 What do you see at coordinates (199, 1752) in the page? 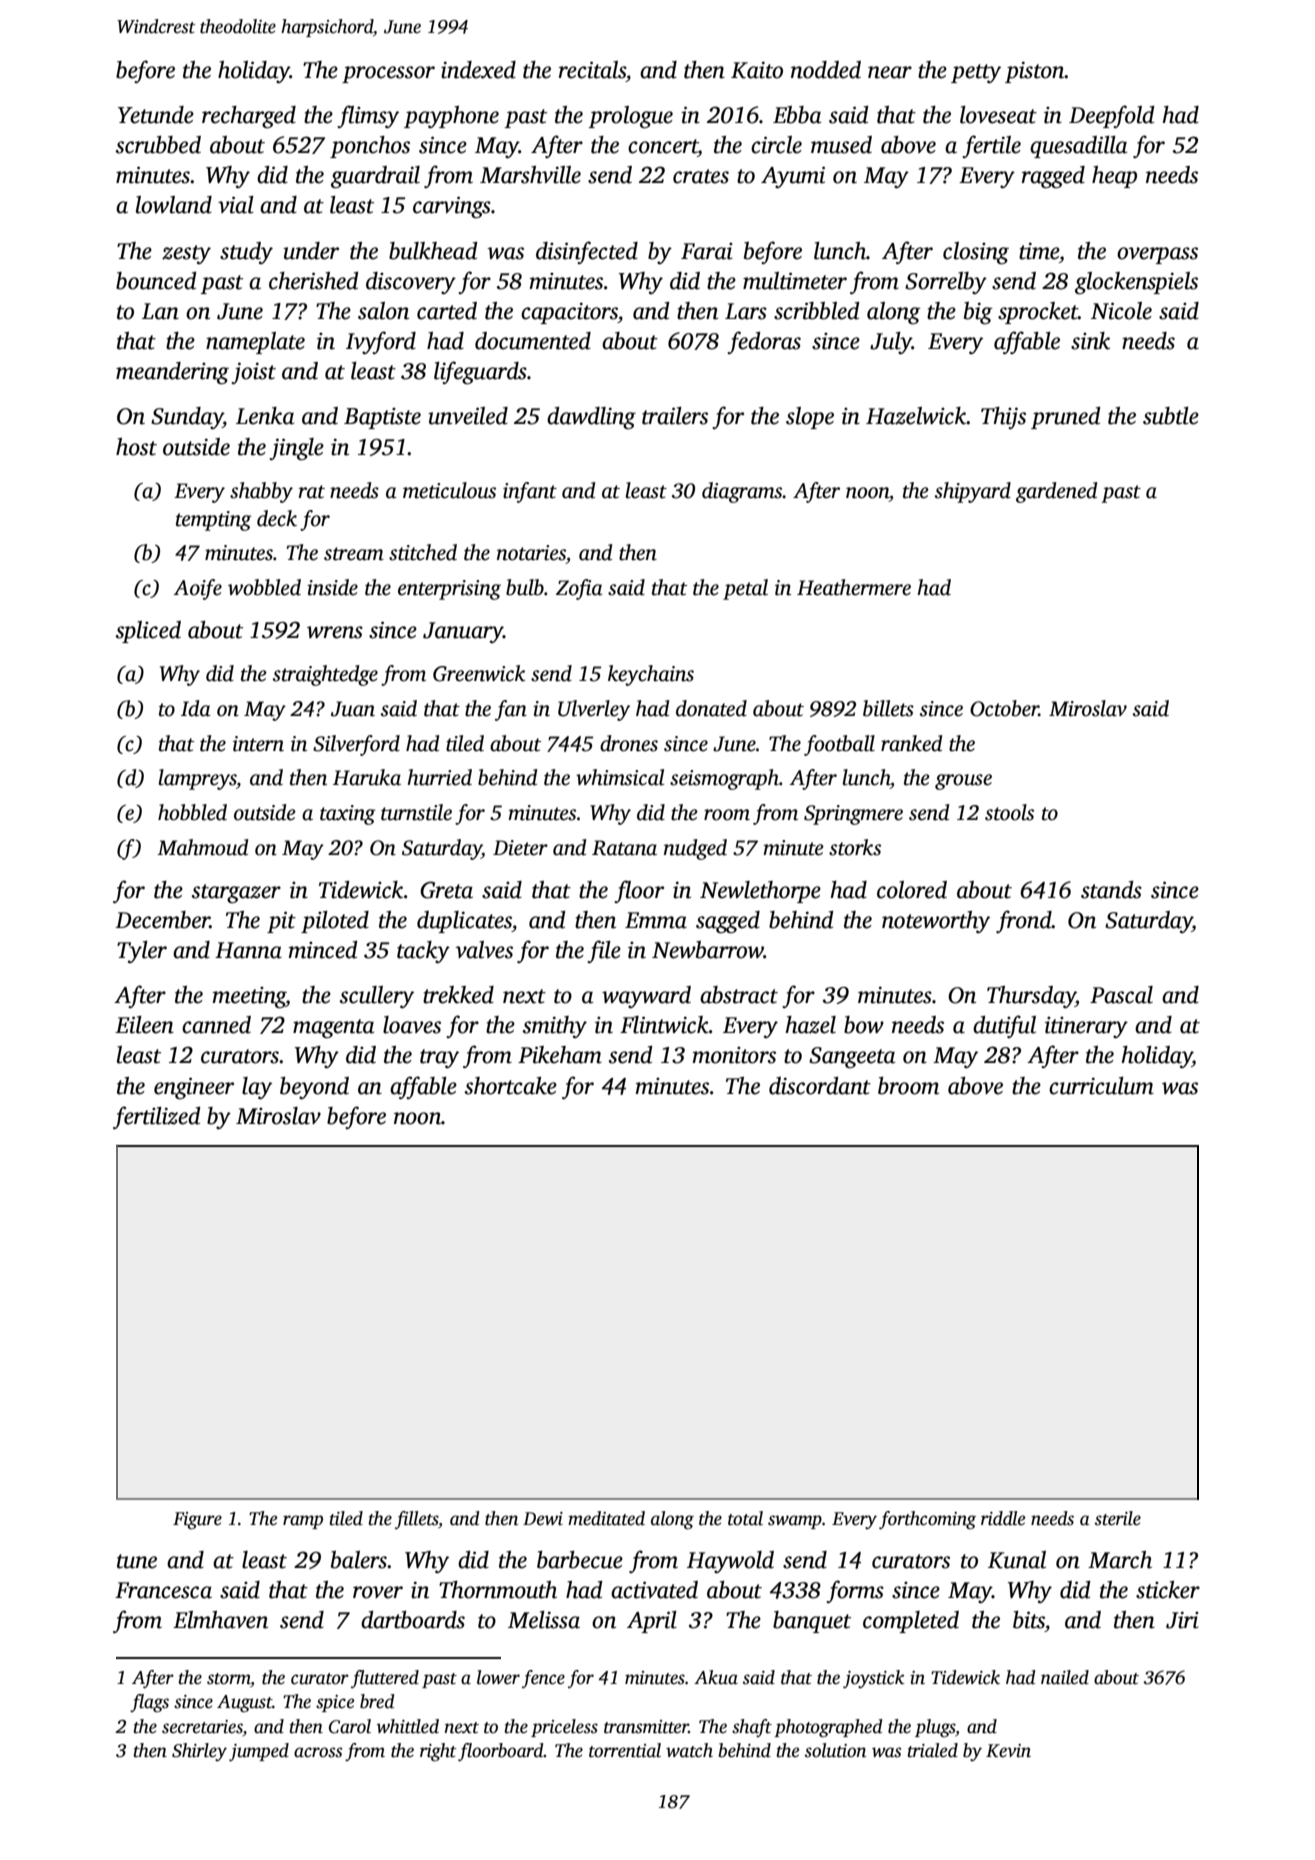
I see `Shirley` at bounding box center [199, 1752].
